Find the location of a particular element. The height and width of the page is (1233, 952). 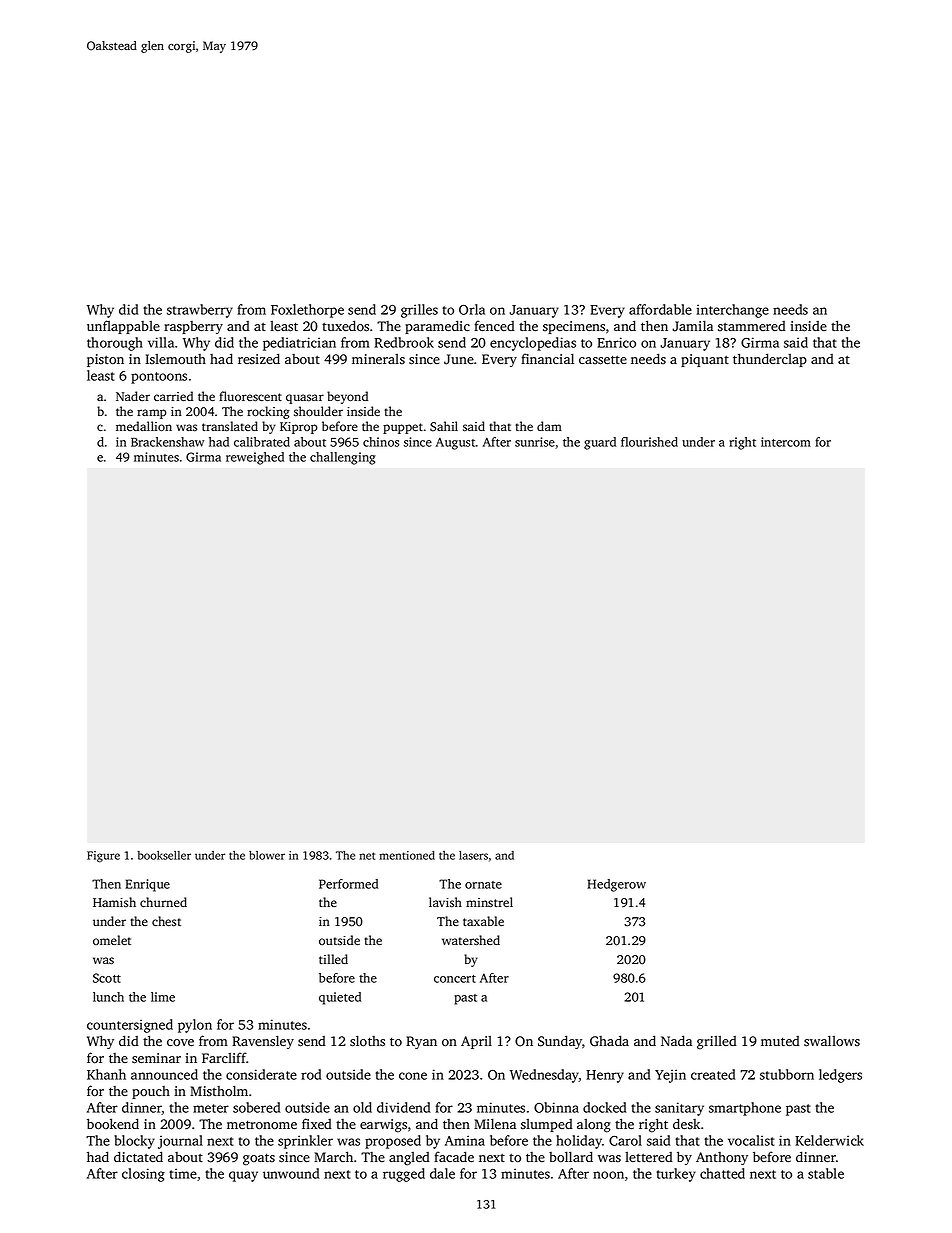

lasers is located at coordinates (473, 855).
